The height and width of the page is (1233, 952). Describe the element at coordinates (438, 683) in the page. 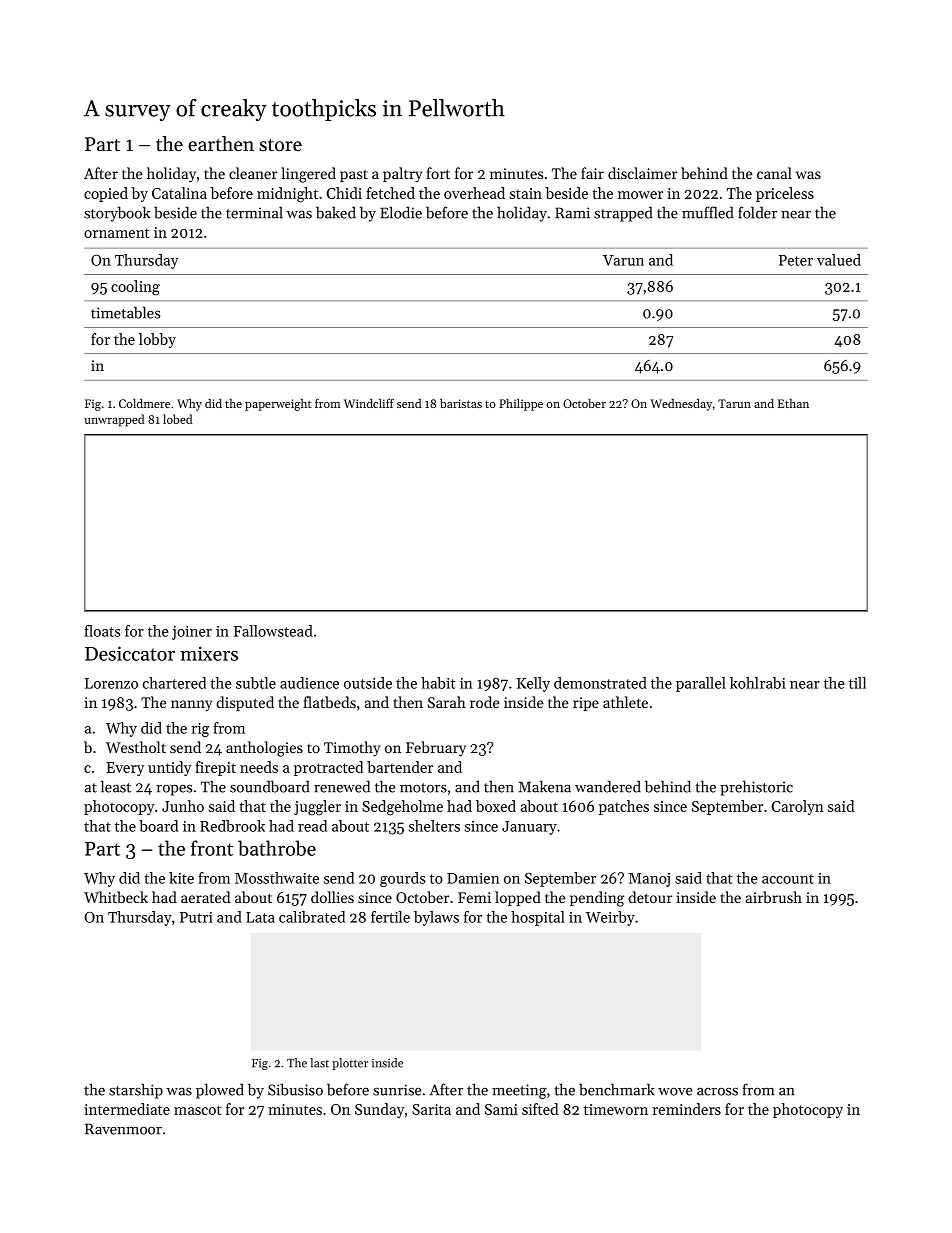

I see `habit` at that location.
